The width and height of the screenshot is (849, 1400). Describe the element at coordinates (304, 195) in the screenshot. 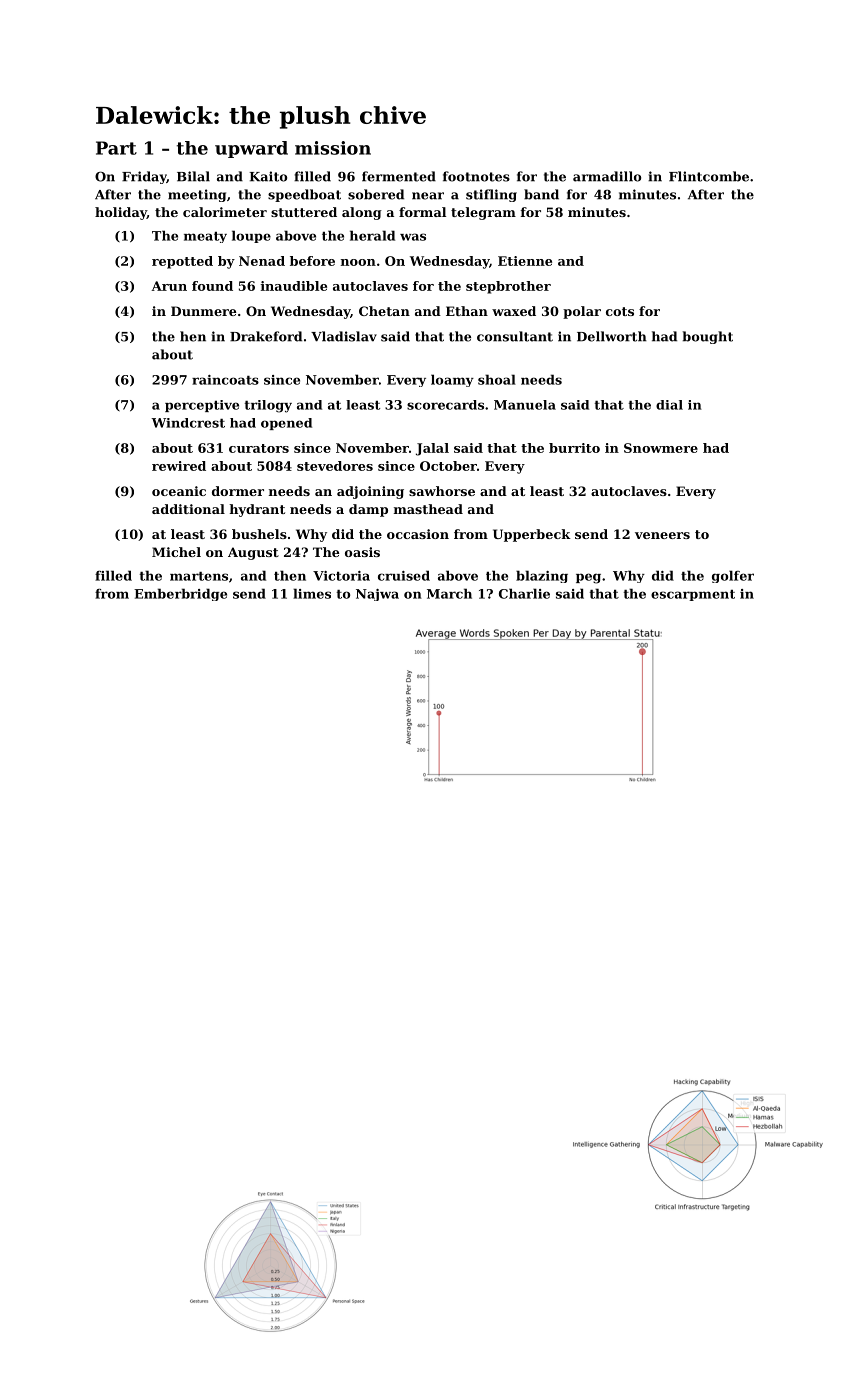

I see `speedboat` at that location.
